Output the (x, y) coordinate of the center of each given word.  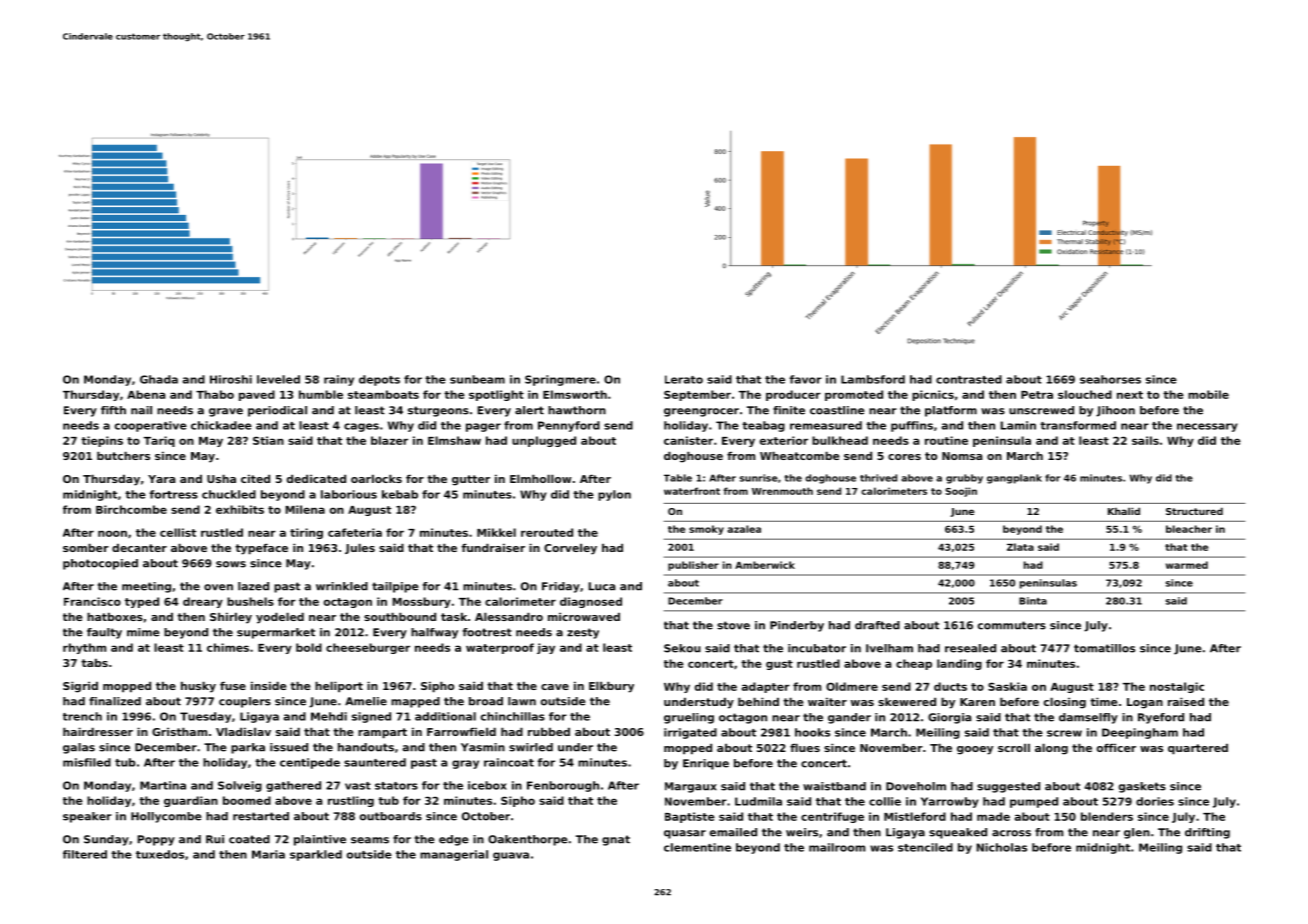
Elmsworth (575, 394)
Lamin (1018, 425)
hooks (812, 732)
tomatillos (1104, 648)
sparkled (316, 855)
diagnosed (591, 602)
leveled (278, 379)
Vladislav (243, 731)
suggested (1008, 787)
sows (231, 564)
